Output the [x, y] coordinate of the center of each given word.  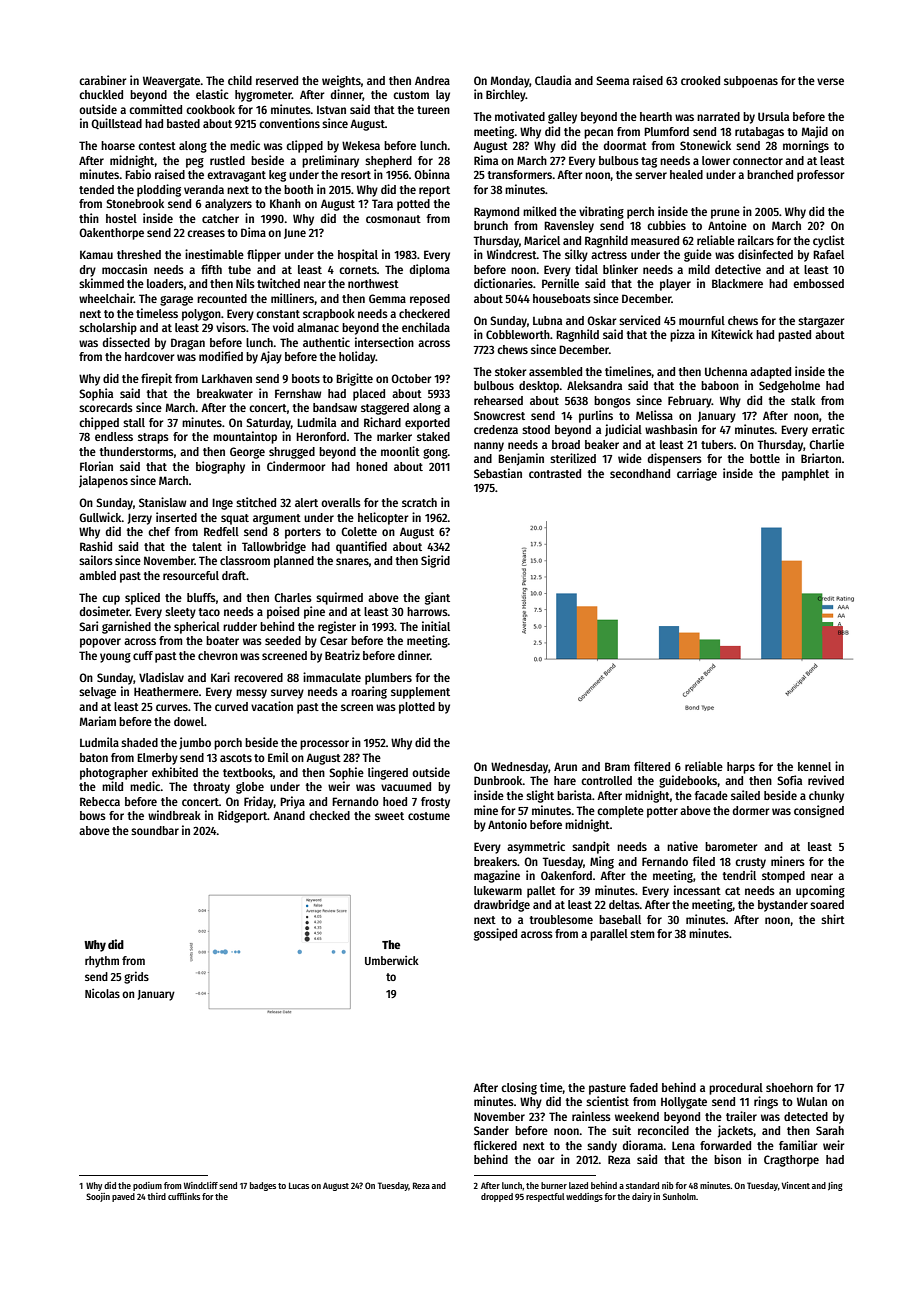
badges [263, 1186]
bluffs [201, 597]
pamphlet [805, 475]
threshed [139, 254]
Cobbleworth [518, 334]
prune [725, 214]
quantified [361, 547]
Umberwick [392, 960]
